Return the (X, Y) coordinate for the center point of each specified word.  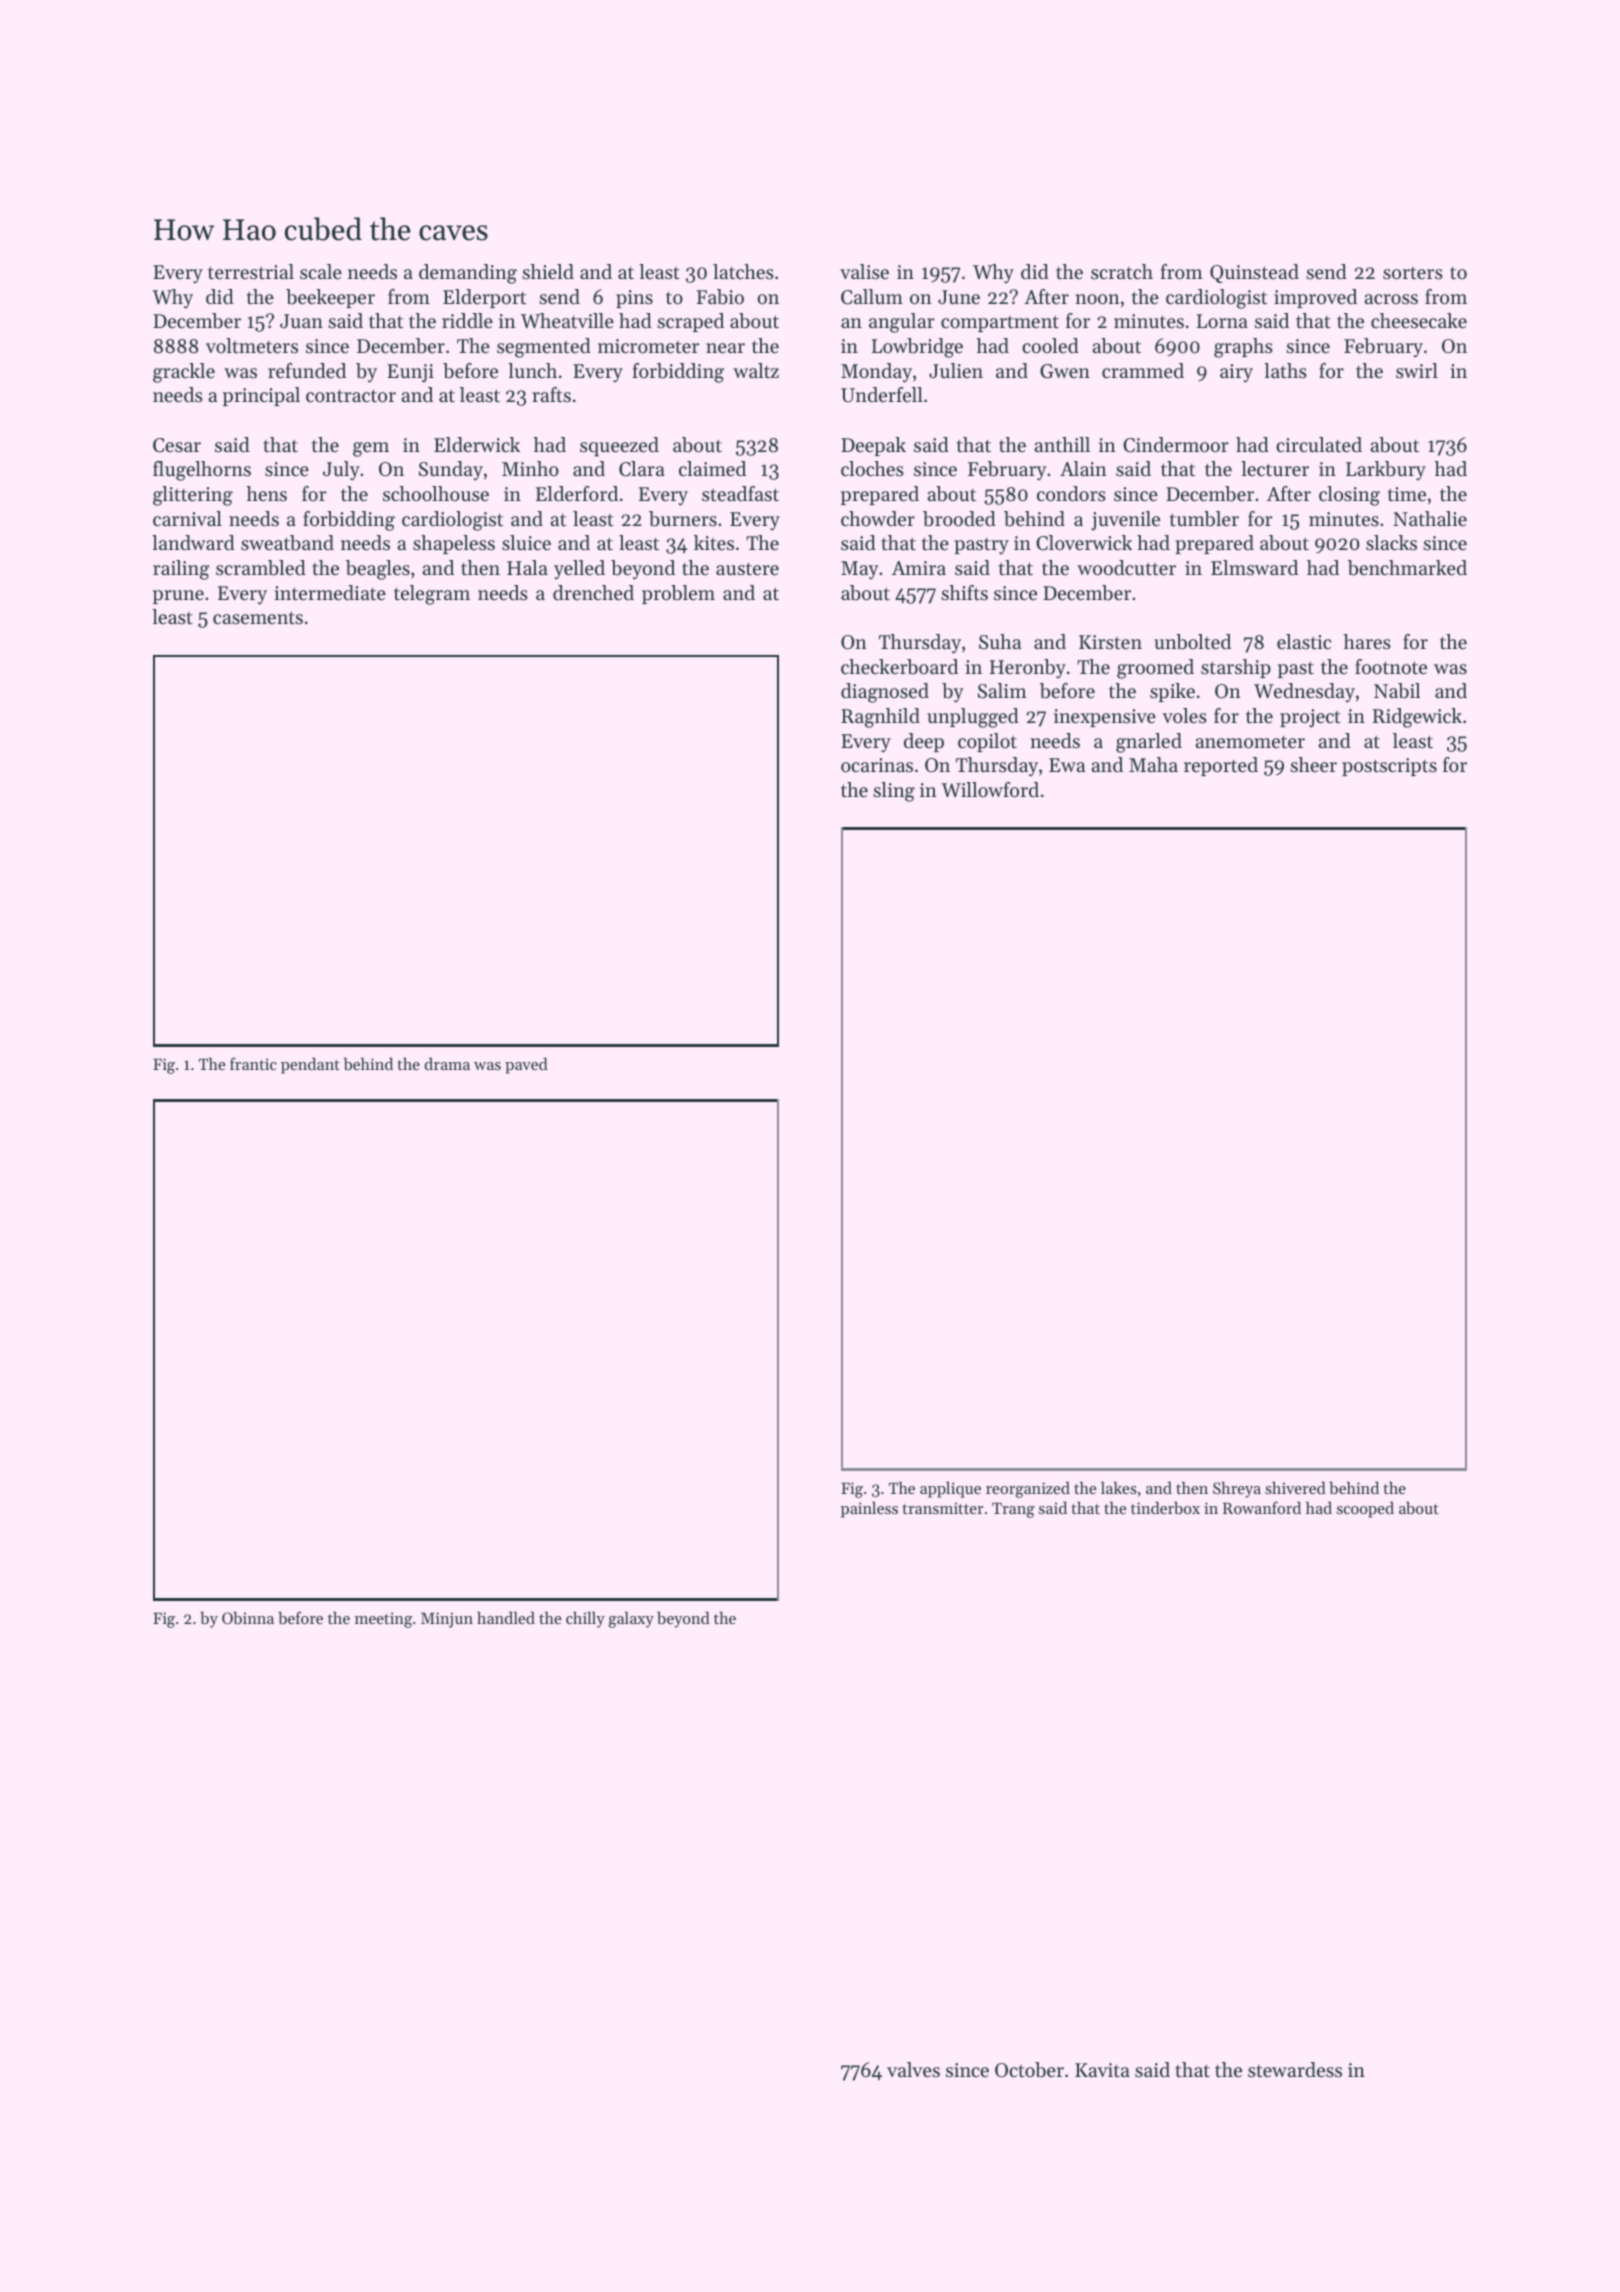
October (1029, 2070)
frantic (253, 1063)
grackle (184, 373)
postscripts (1389, 767)
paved (526, 1065)
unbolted (1192, 642)
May (860, 570)
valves (913, 2070)
